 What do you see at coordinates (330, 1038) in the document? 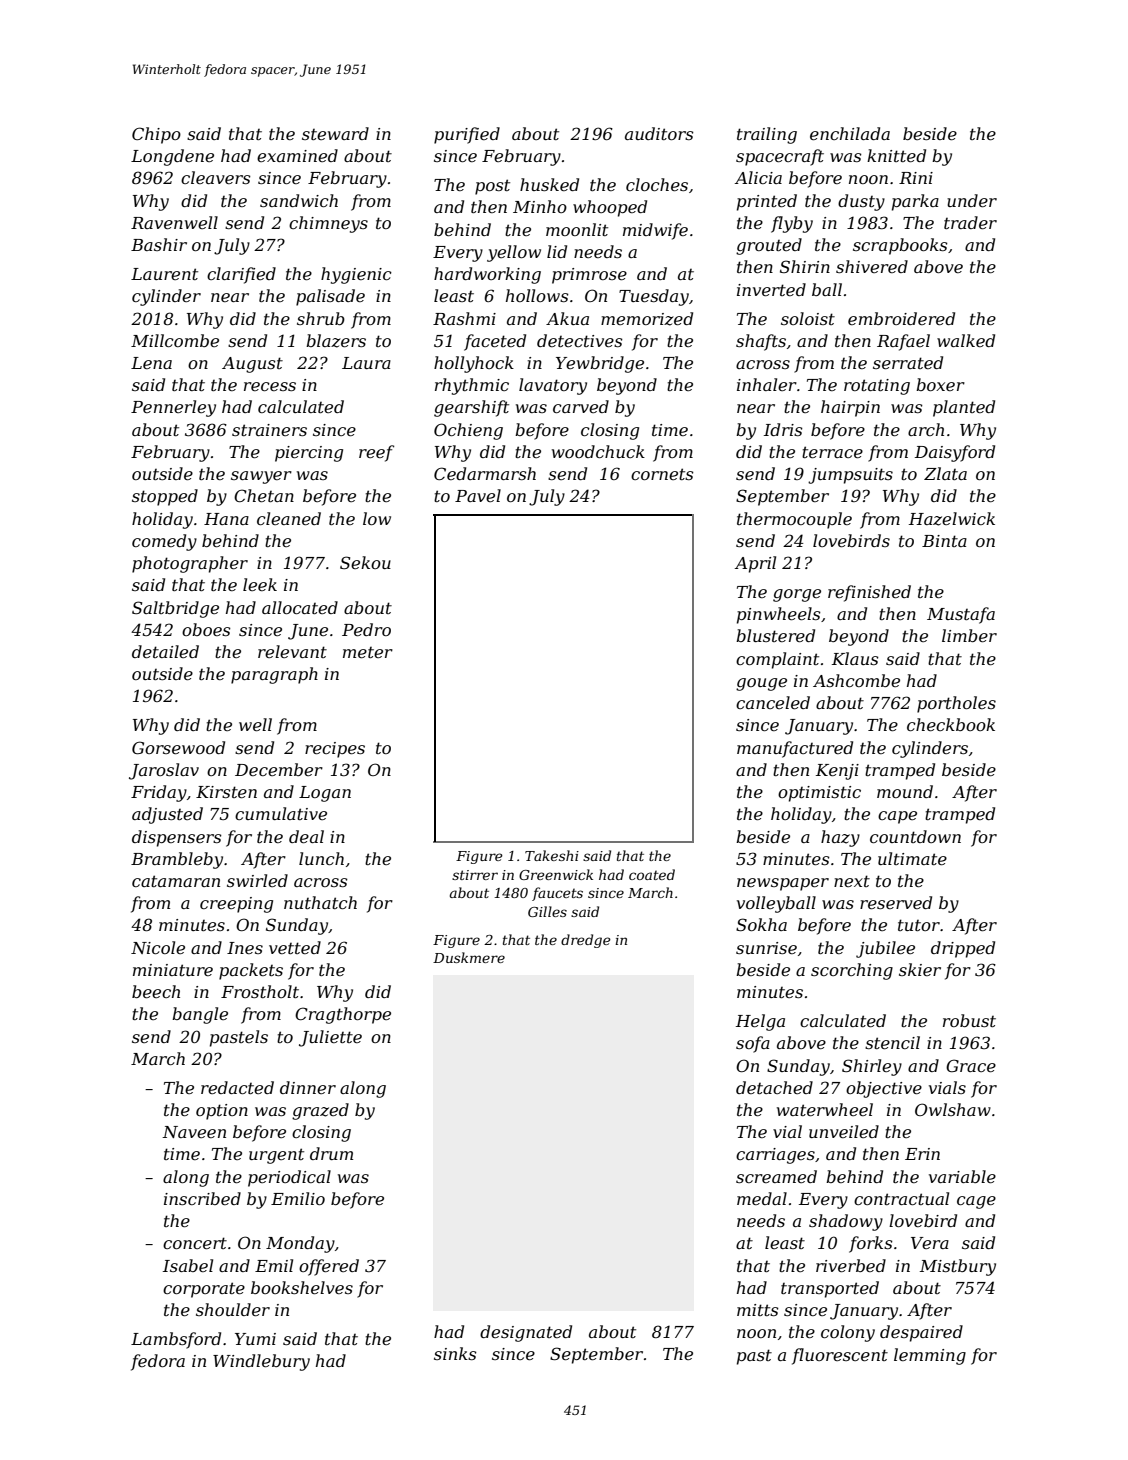
I see `Juliette` at bounding box center [330, 1038].
